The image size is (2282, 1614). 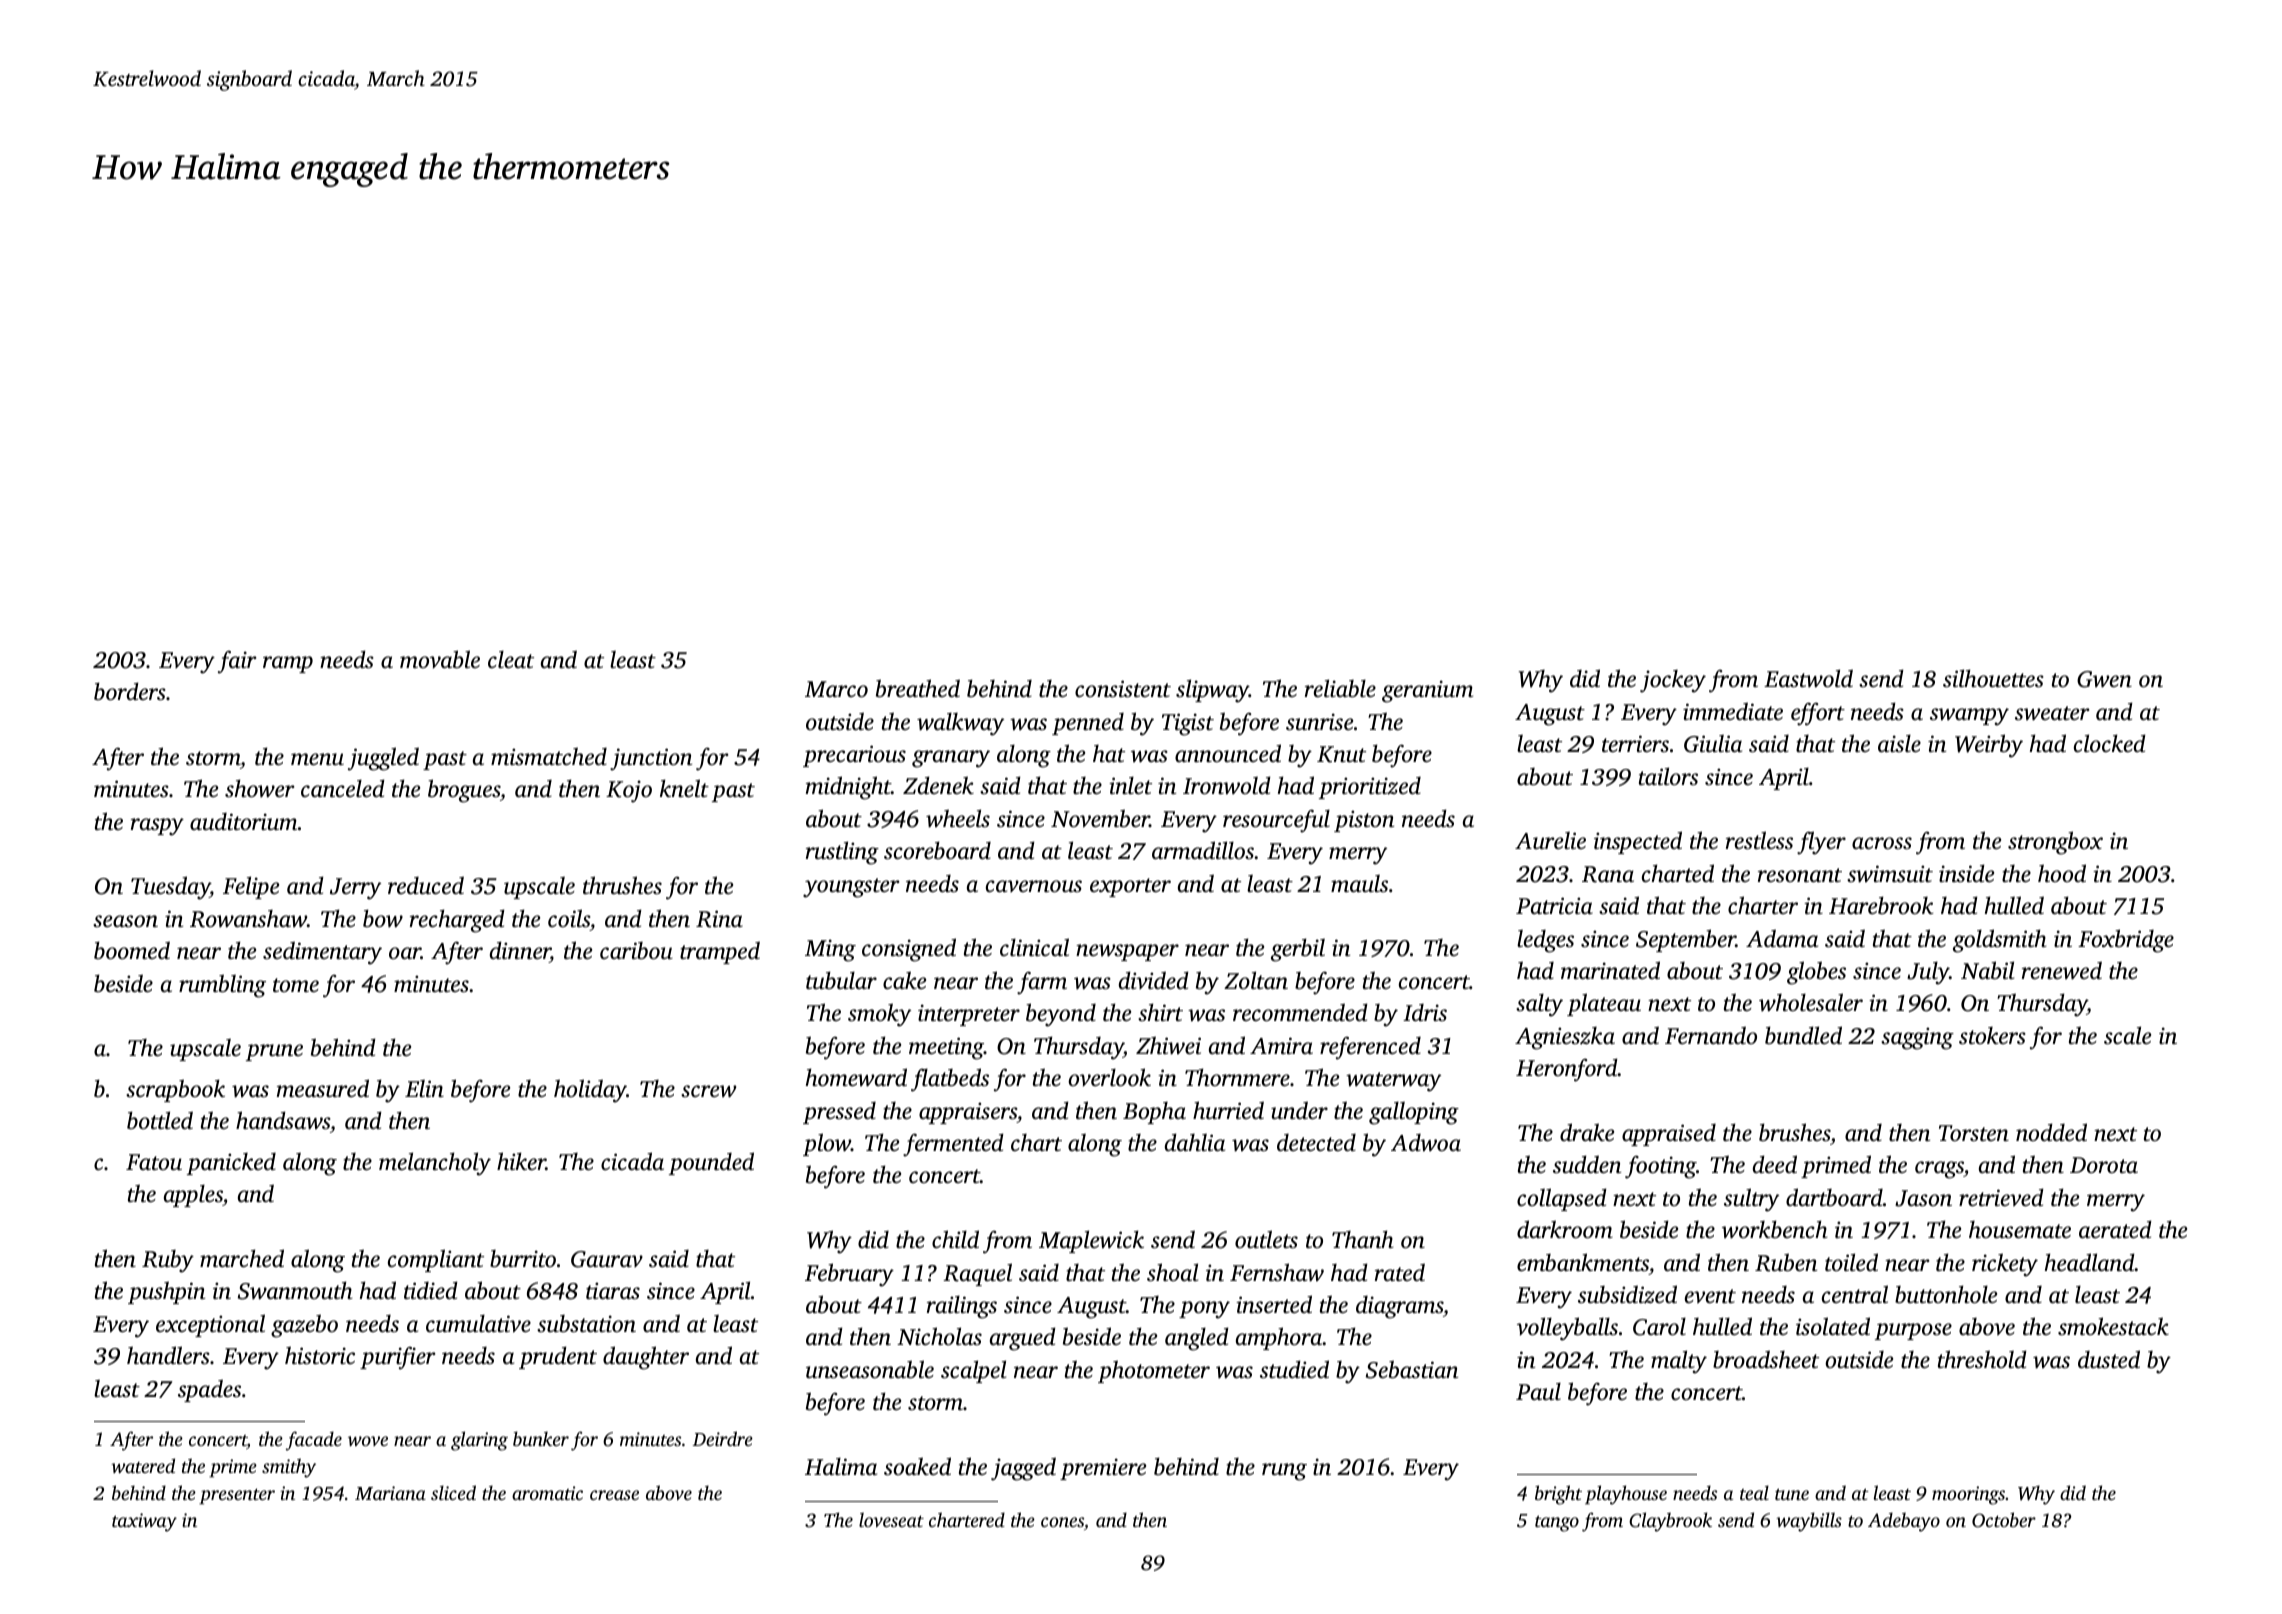 I want to click on prioritized, so click(x=1370, y=787).
